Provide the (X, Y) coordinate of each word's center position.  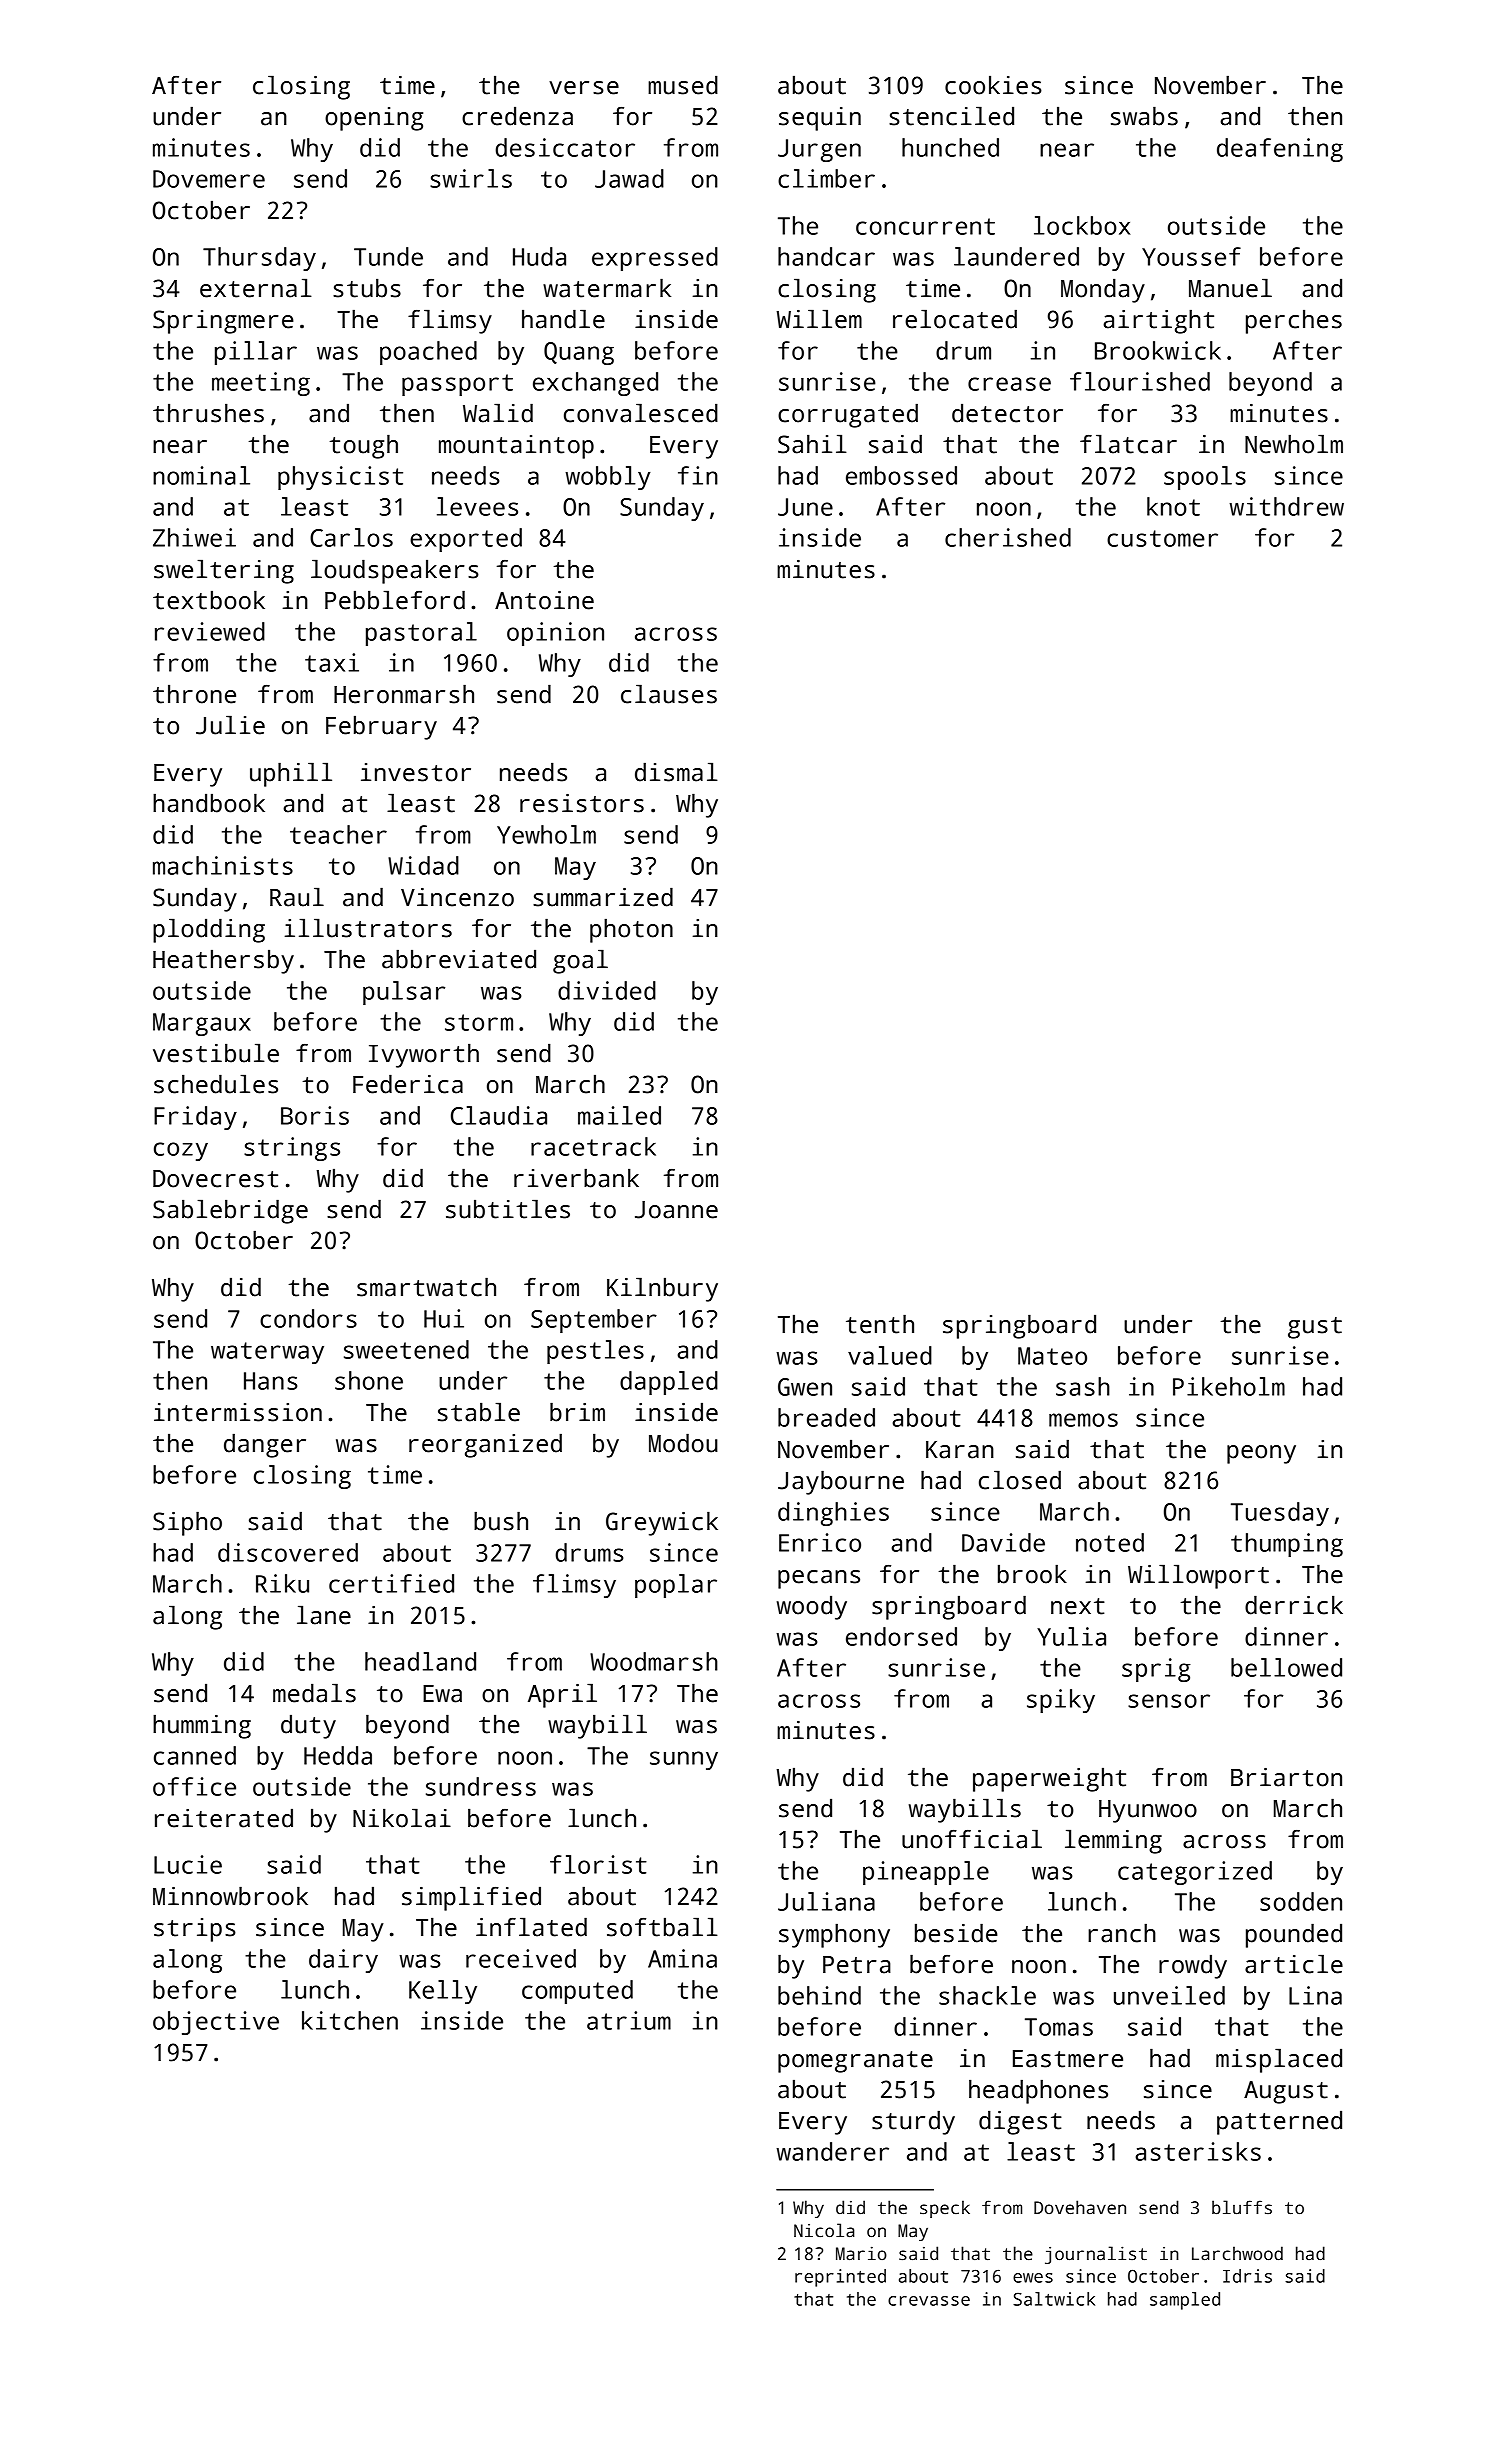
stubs (367, 288)
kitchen (350, 2020)
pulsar (404, 993)
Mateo (1052, 1356)
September (594, 1321)
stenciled (951, 116)
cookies (993, 85)
